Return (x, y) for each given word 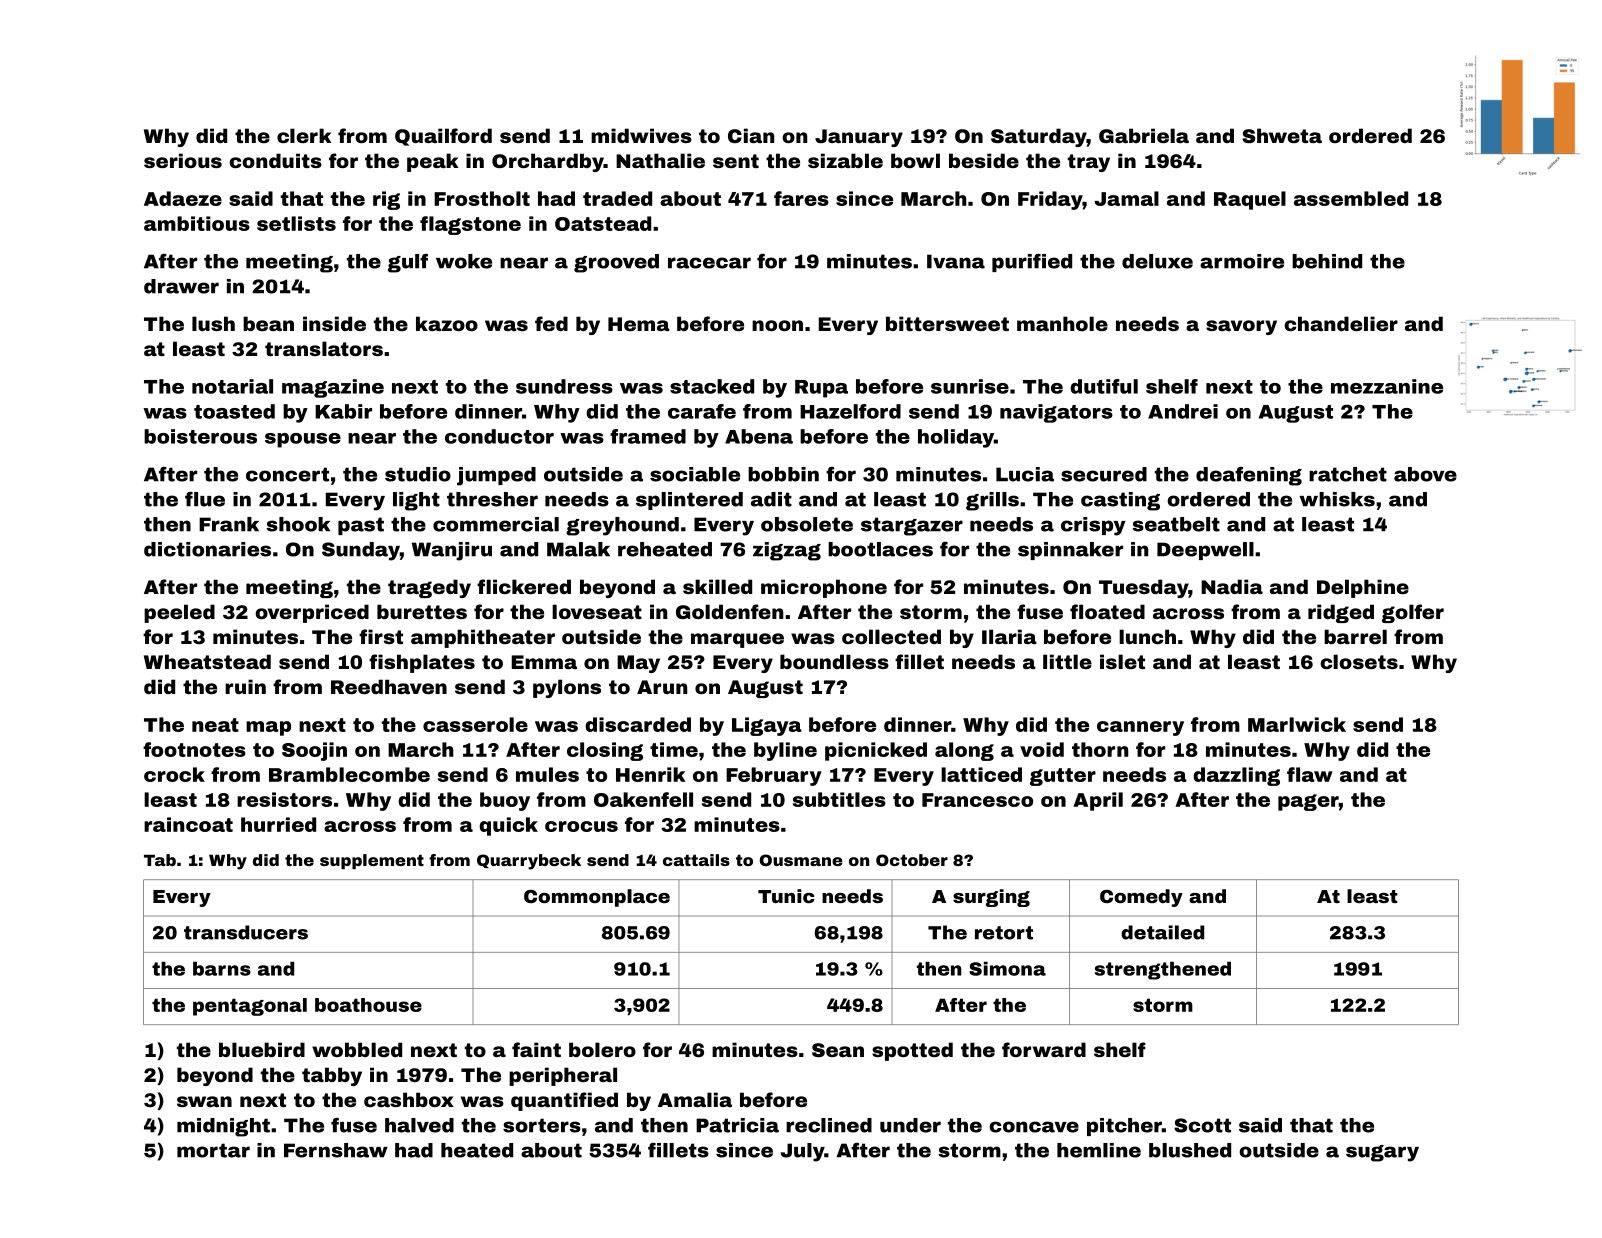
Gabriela (1144, 135)
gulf (408, 263)
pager (1308, 802)
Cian (751, 135)
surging (991, 898)
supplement (372, 861)
